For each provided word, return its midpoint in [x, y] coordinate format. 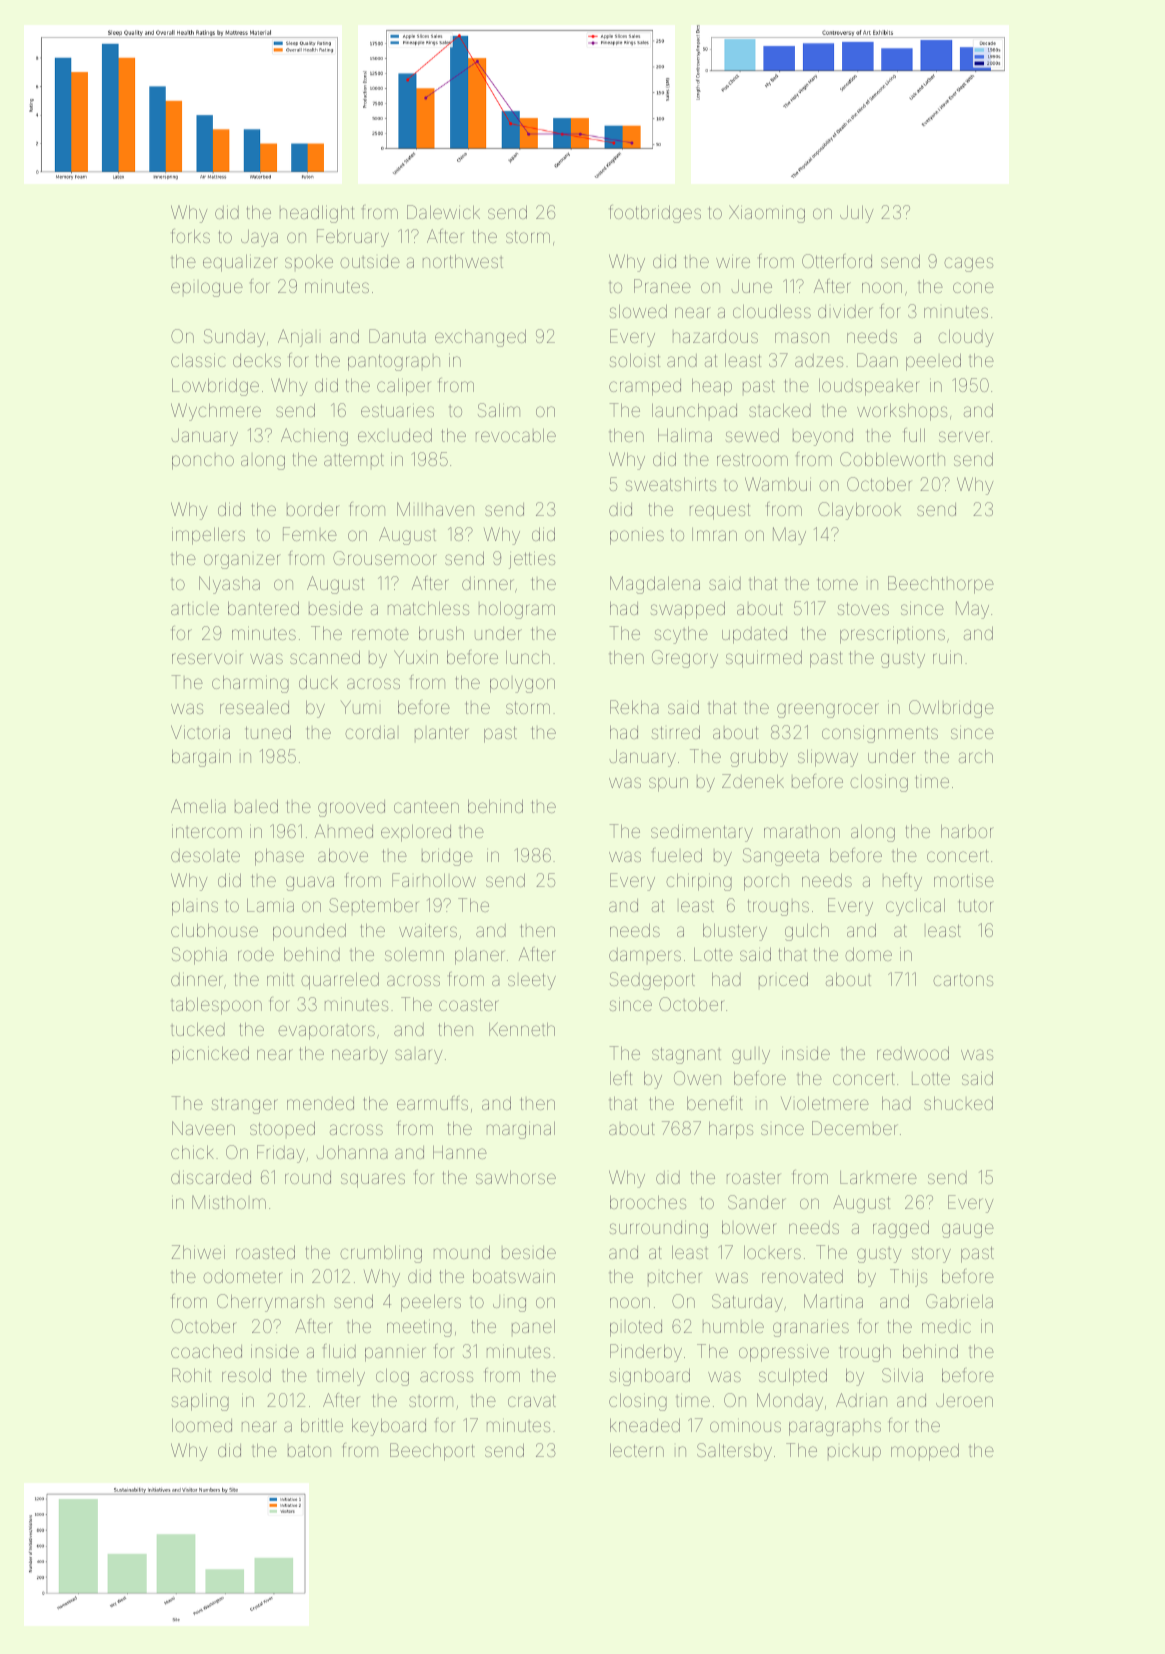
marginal [521, 1130]
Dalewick [443, 212]
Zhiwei [198, 1252]
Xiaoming [767, 214]
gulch [807, 932]
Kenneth [522, 1029]
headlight [317, 214]
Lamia [270, 905]
